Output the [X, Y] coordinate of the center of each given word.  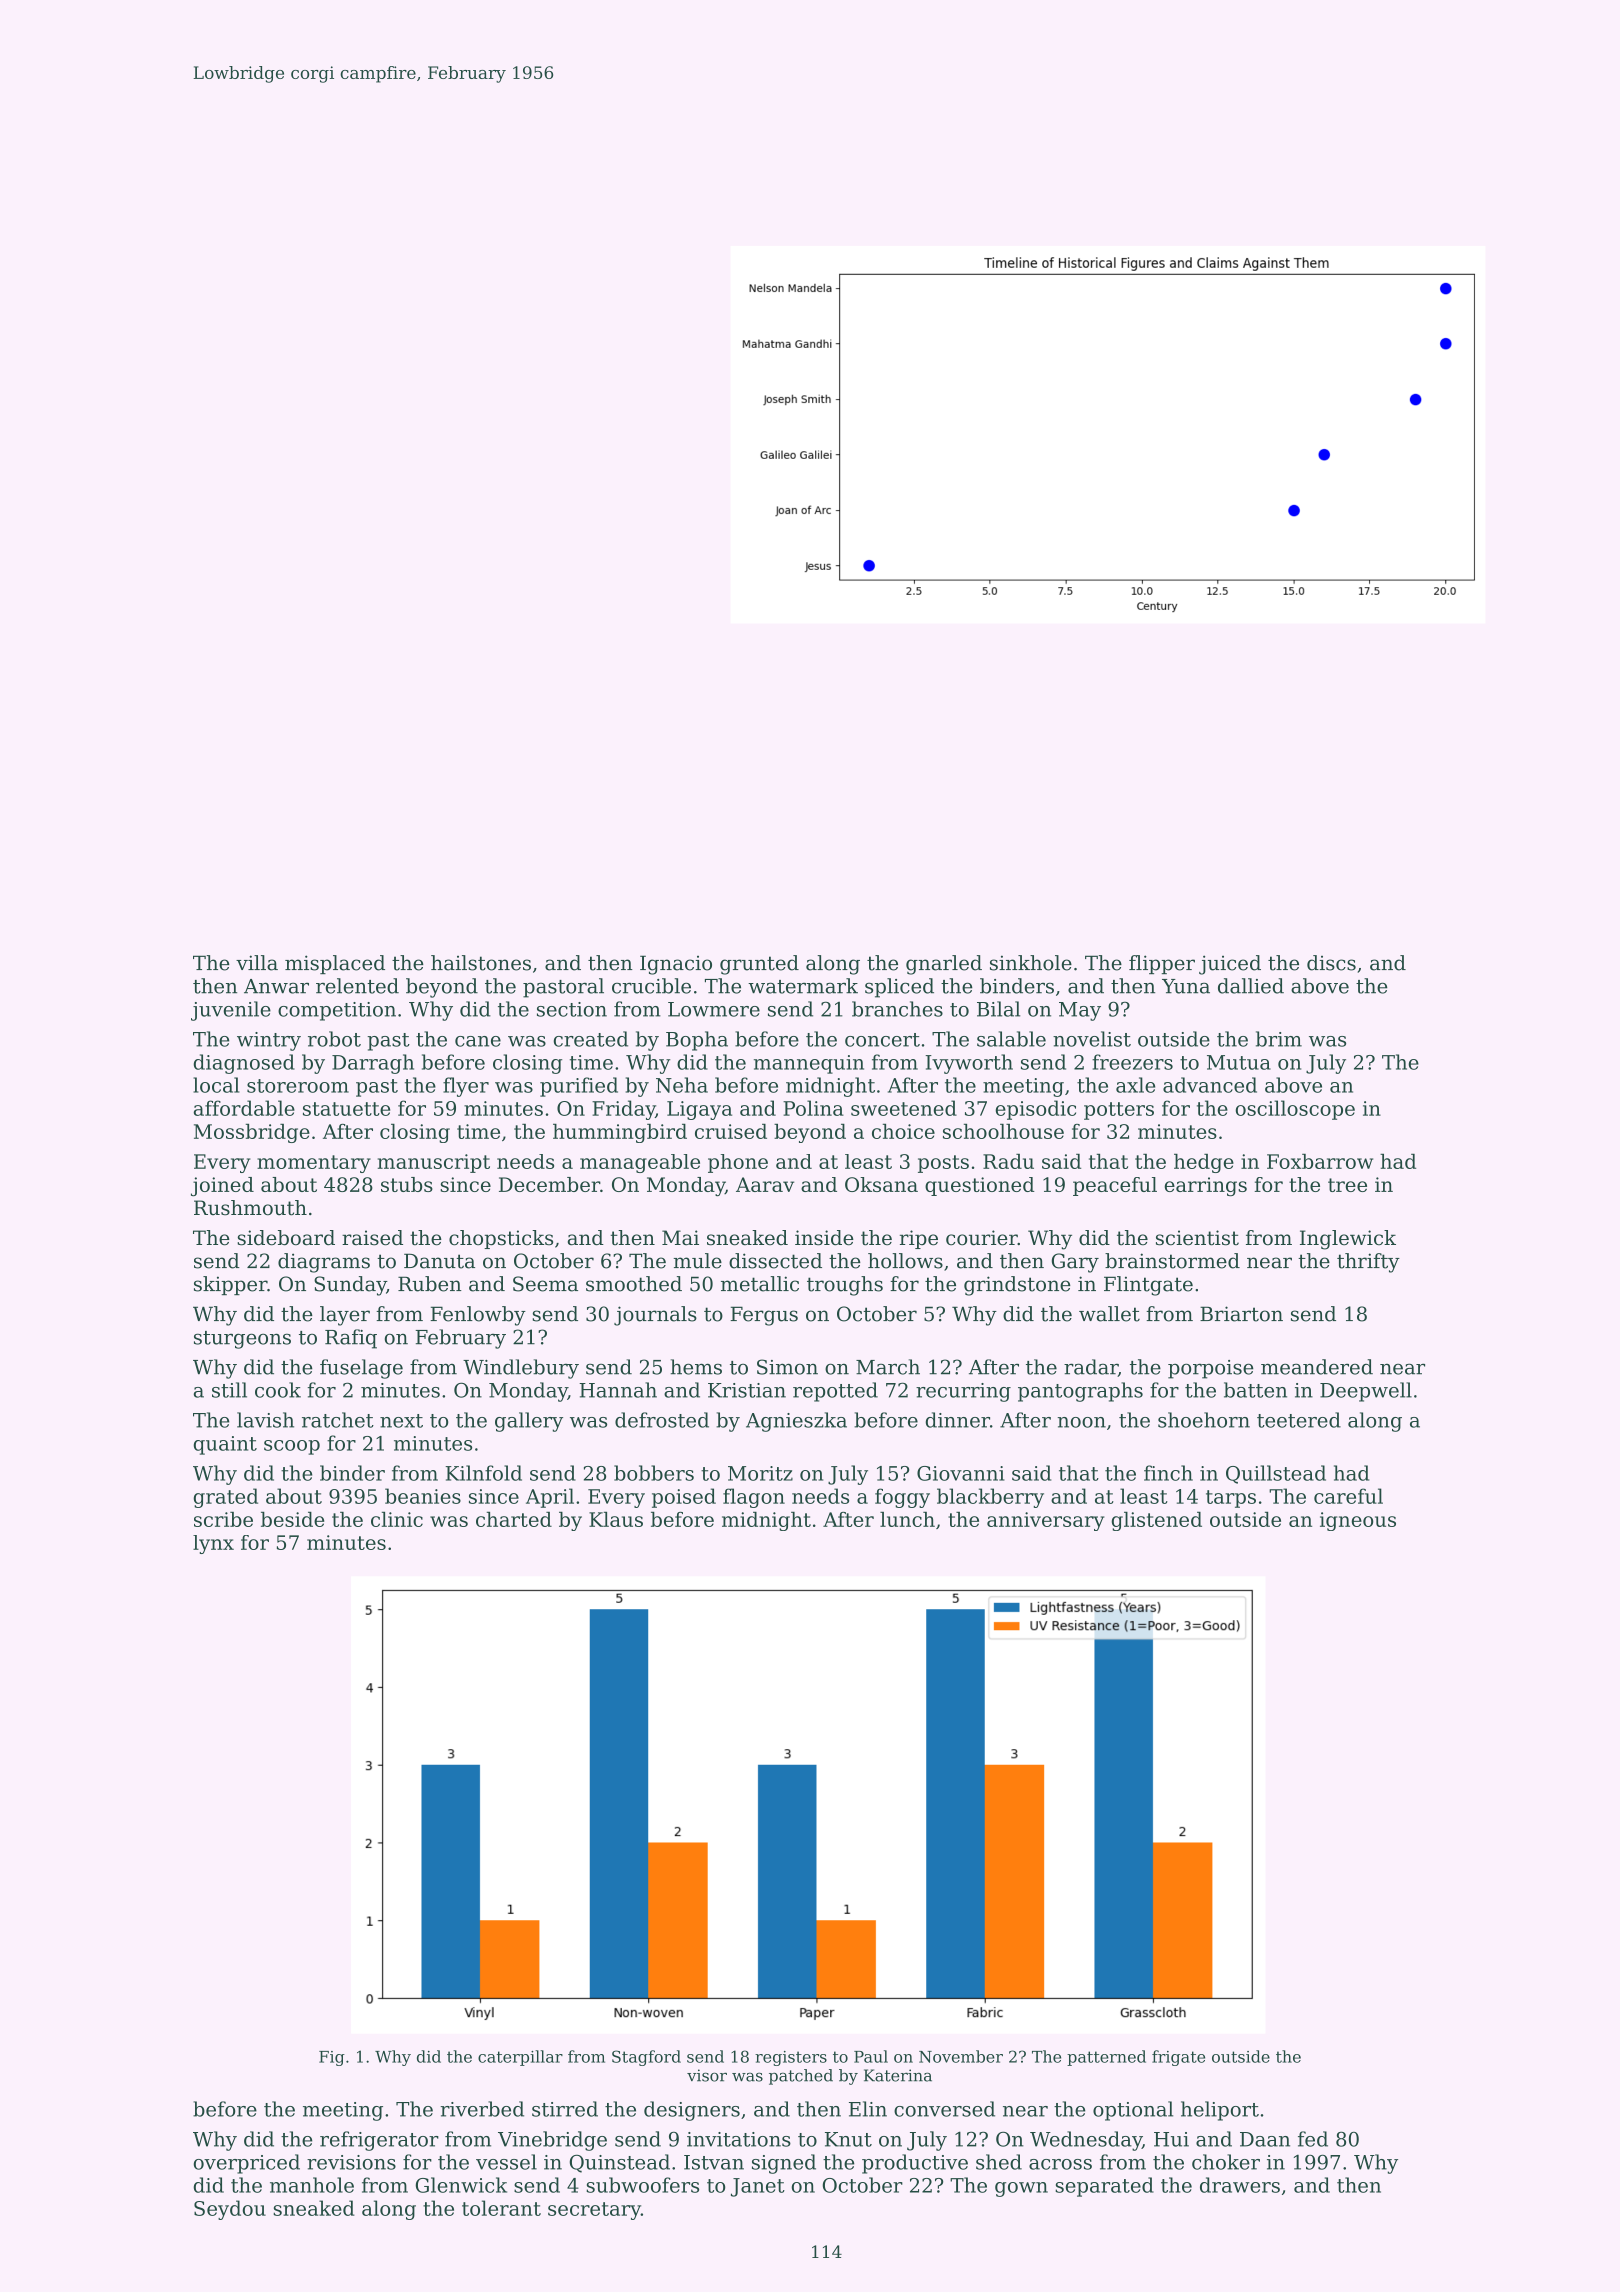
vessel [506, 2162]
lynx [213, 1544]
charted [514, 1519]
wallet [1109, 1314]
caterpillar [520, 2058]
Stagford [646, 2058]
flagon [754, 1498]
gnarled [944, 965]
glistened [1156, 1521]
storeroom [298, 1086]
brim [1279, 1039]
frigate [1178, 2058]
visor [707, 2075]
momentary [314, 1164]
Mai [680, 1238]
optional [1133, 2111]
